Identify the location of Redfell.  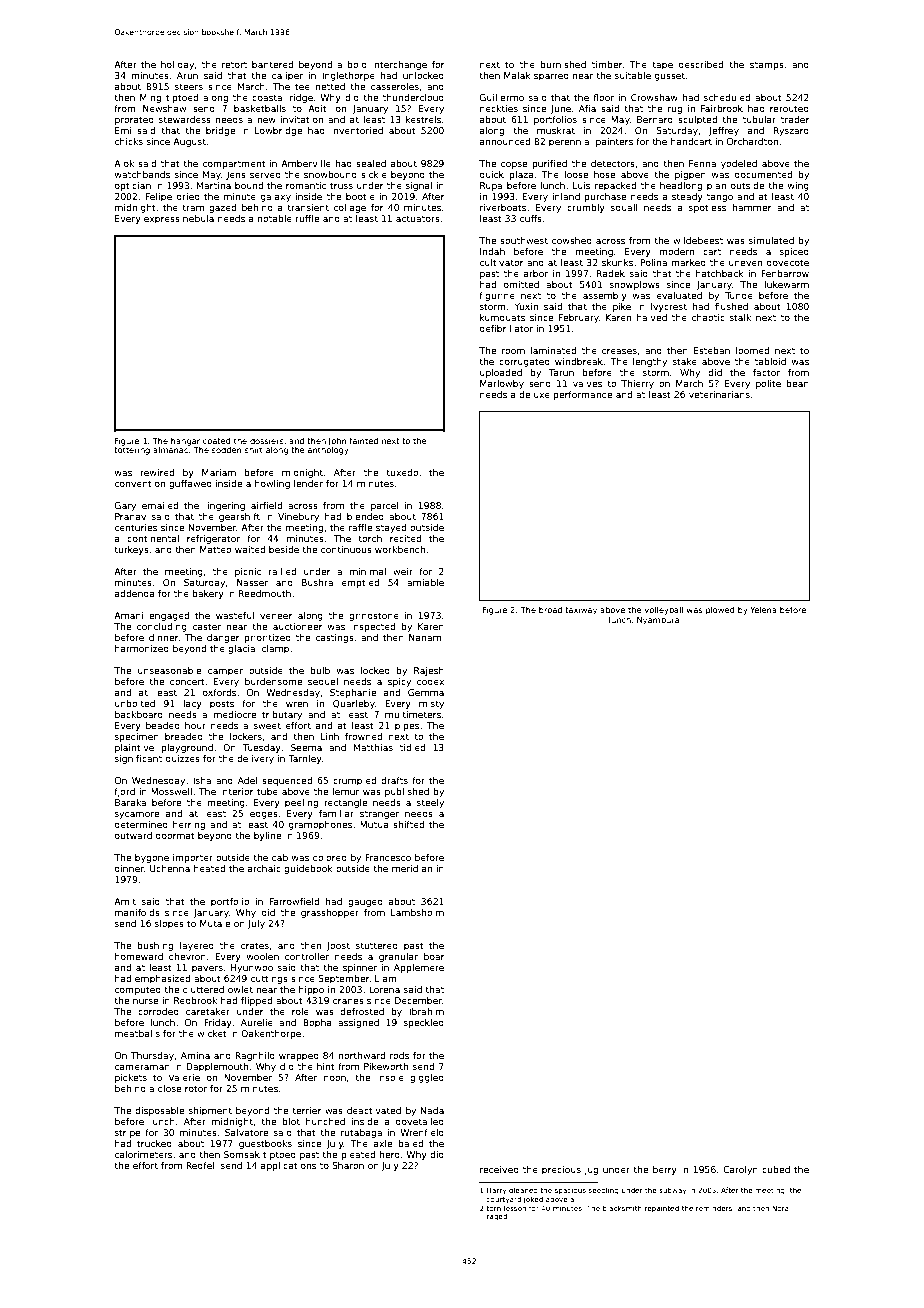
(201, 1165).
